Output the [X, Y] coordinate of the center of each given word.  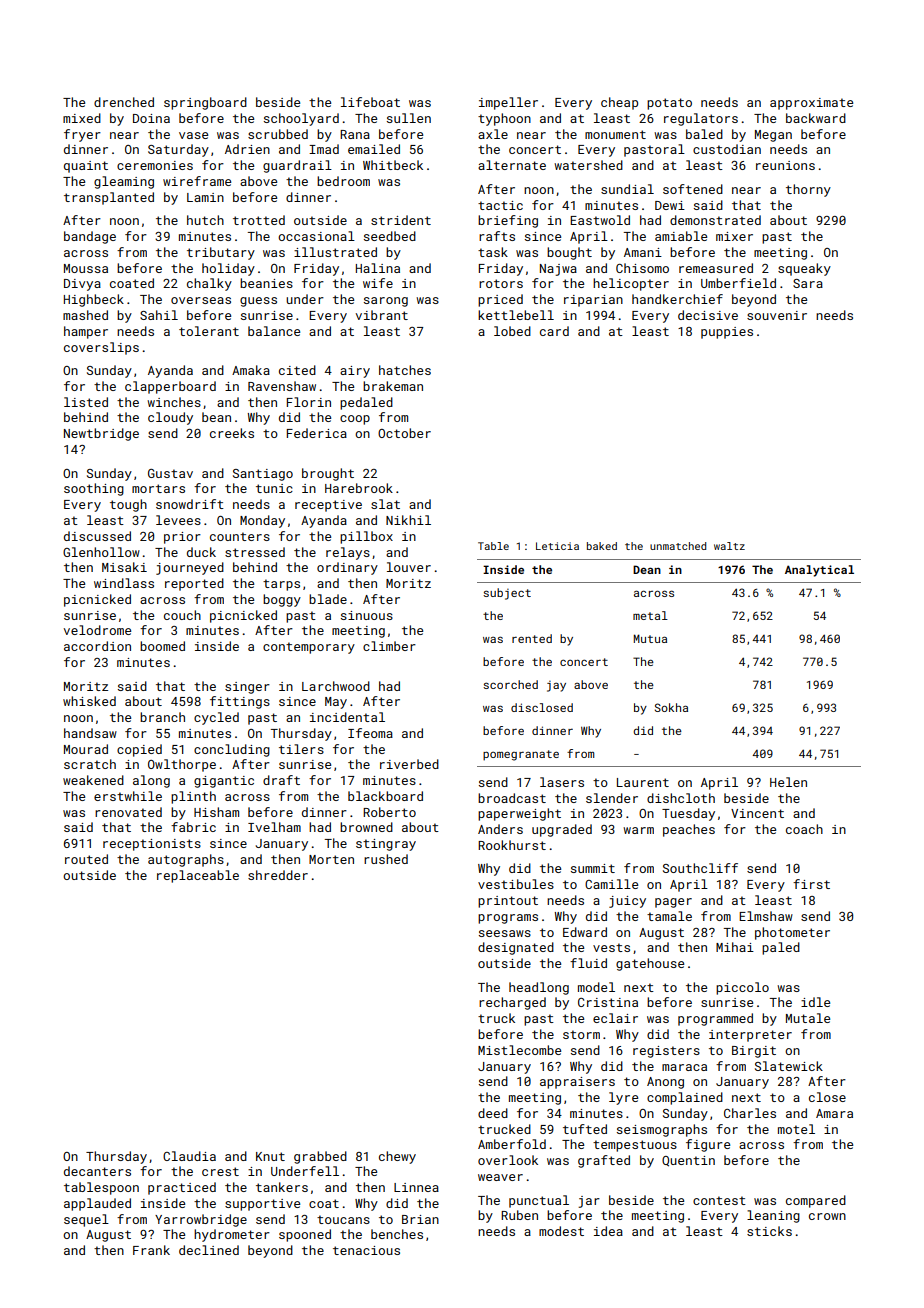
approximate [811, 104]
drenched [124, 102]
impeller [508, 103]
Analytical [819, 571]
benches [397, 1234]
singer [247, 688]
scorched [510, 684]
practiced [182, 1188]
